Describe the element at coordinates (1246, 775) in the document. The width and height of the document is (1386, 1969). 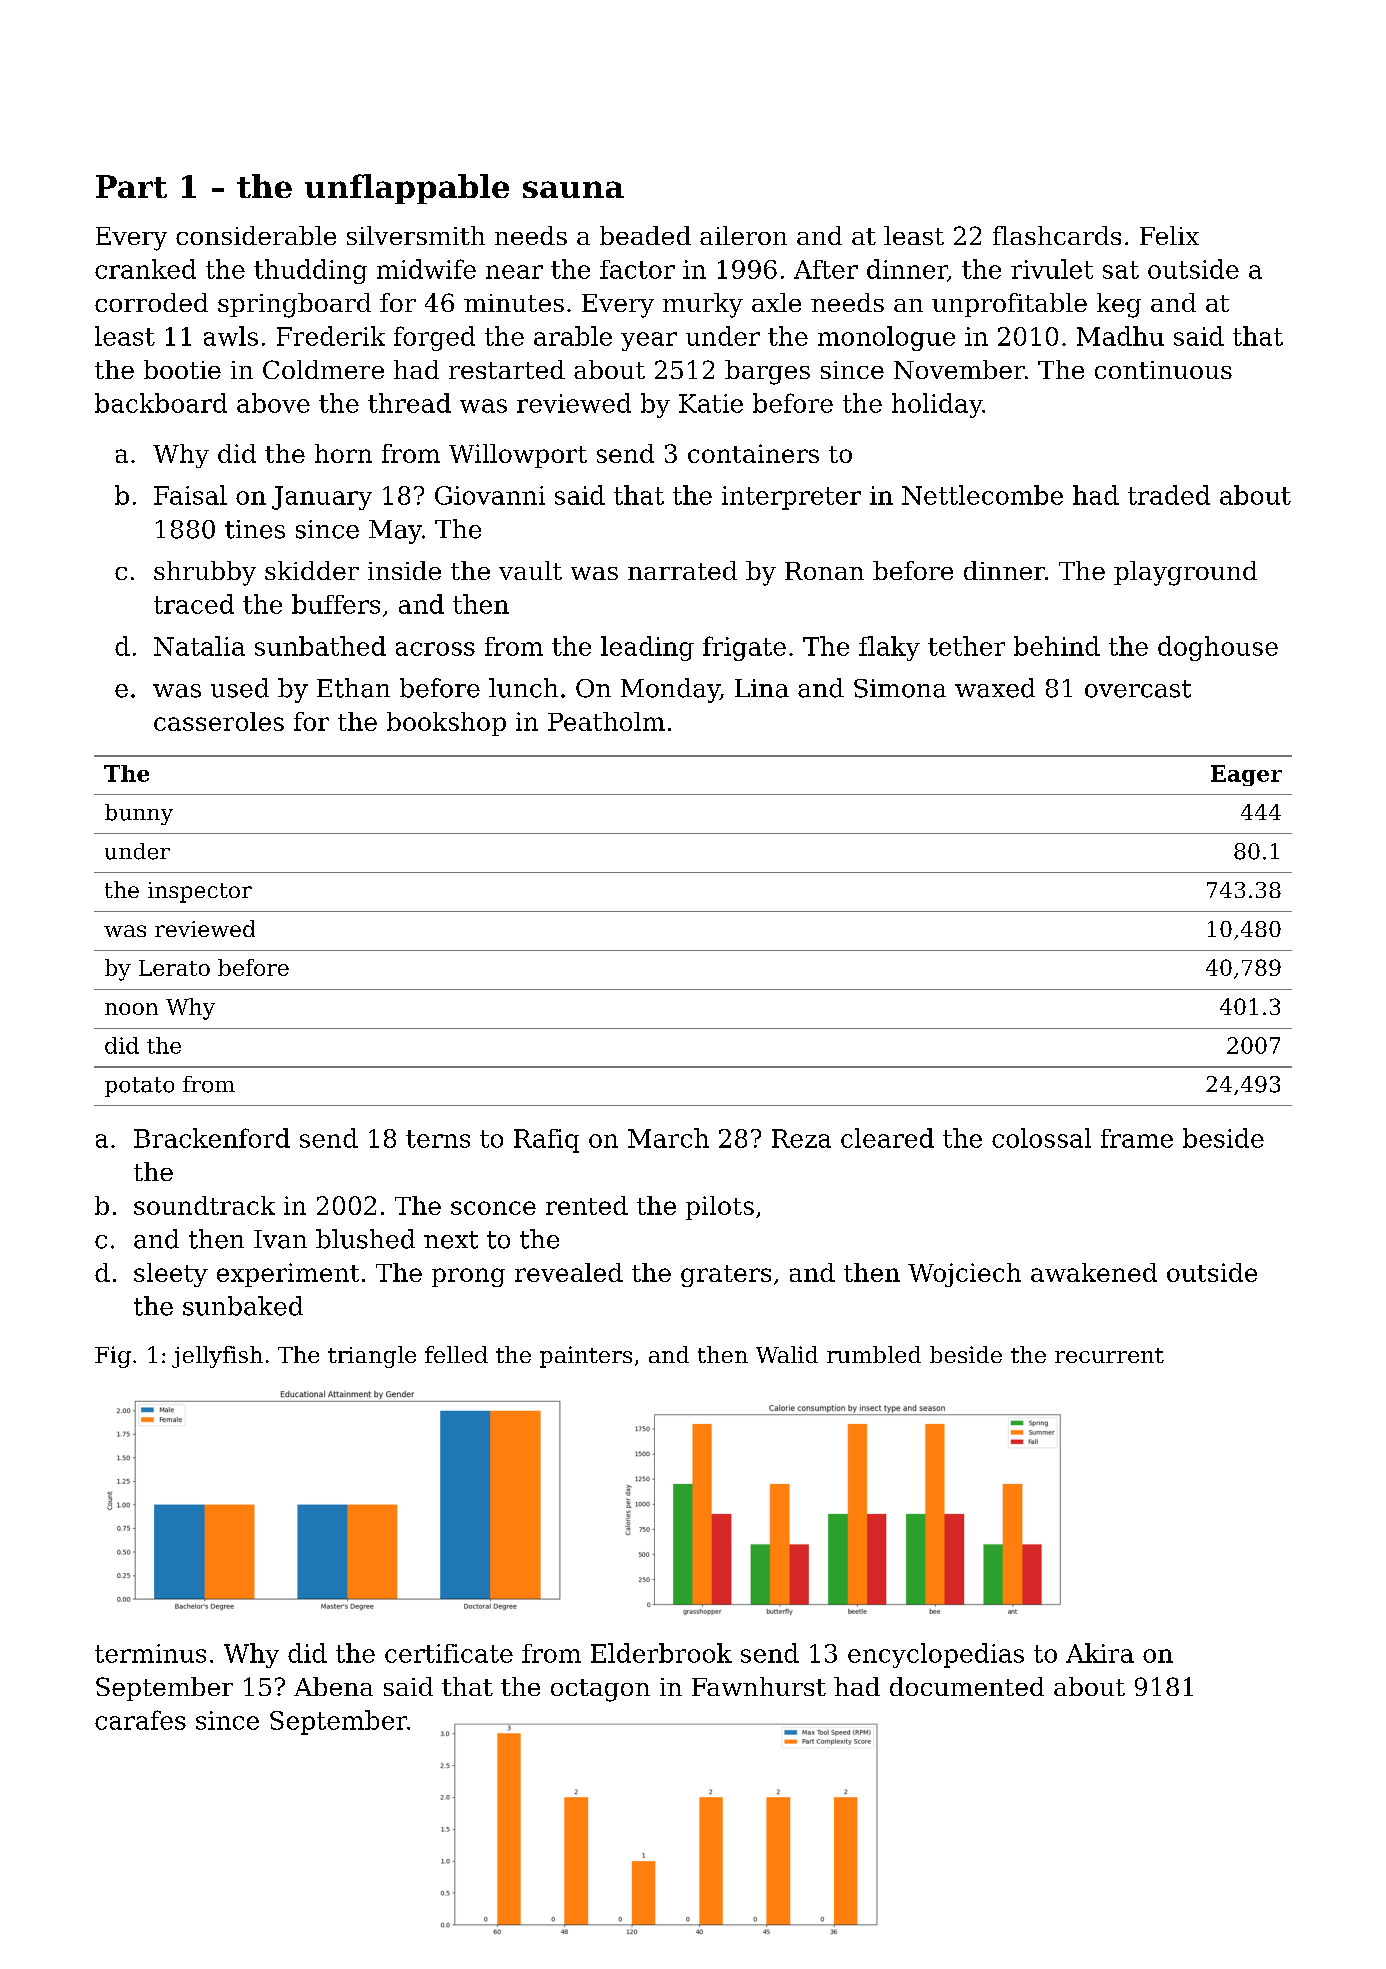
I see `Eager` at that location.
